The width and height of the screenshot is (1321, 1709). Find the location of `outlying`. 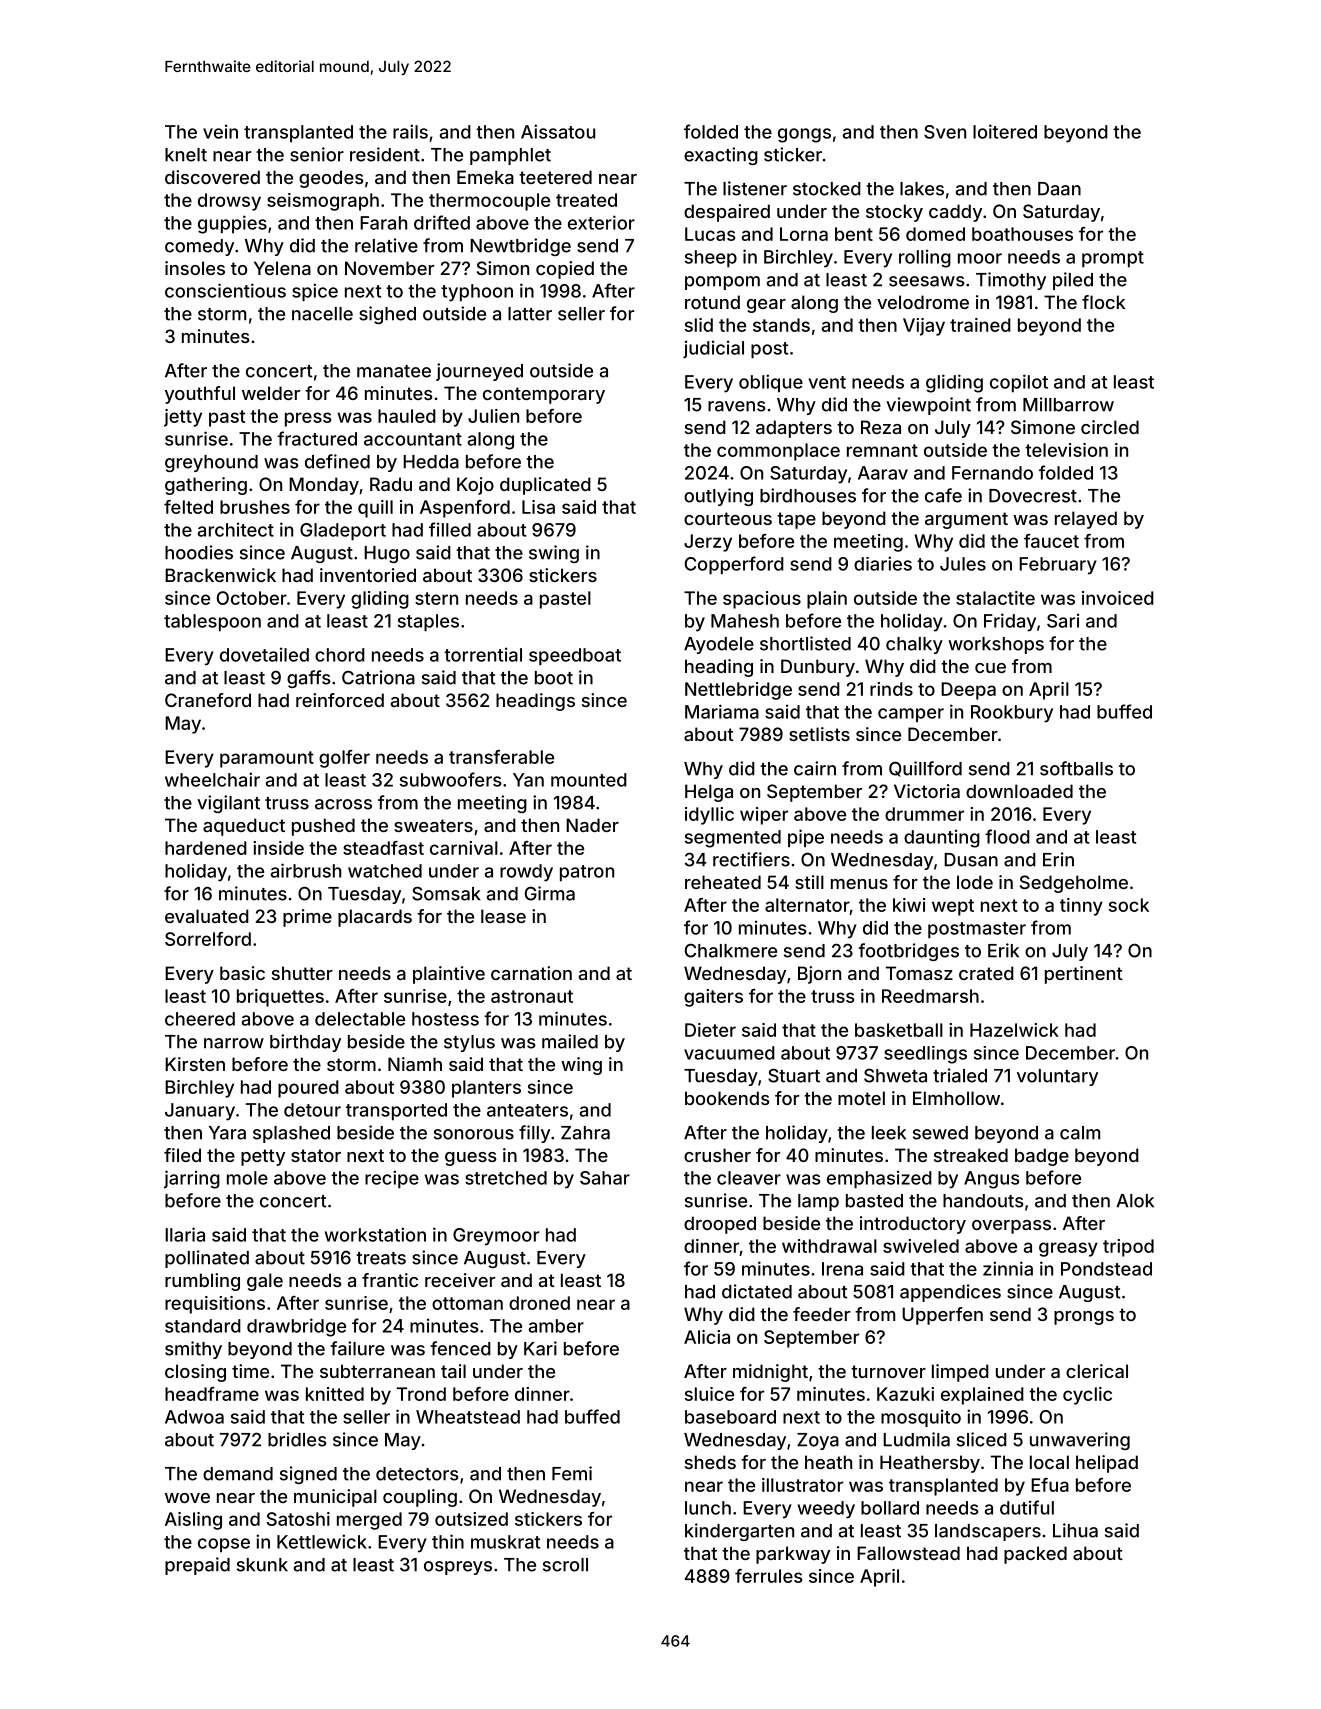

outlying is located at coordinates (718, 497).
